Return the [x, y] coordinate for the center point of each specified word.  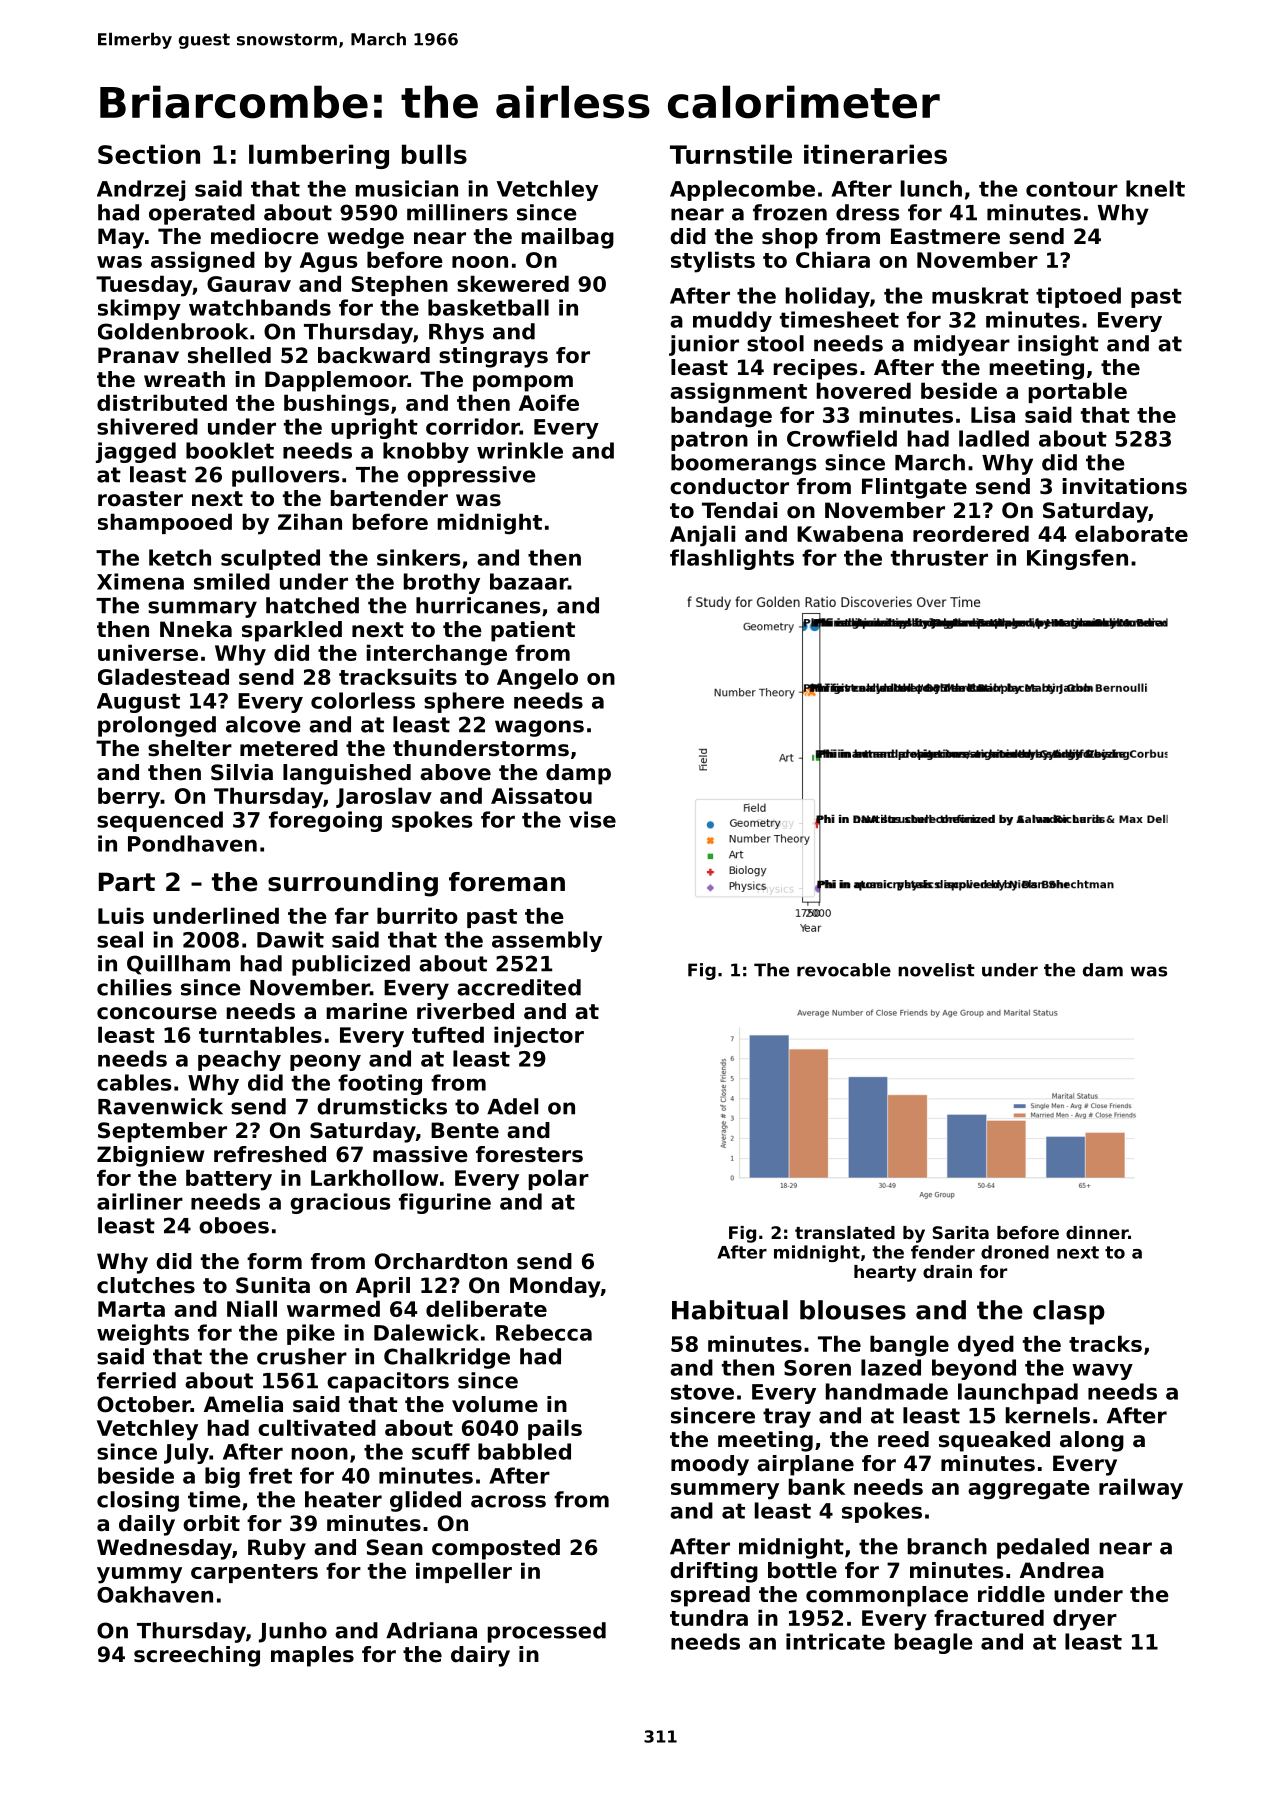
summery [725, 1491]
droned [1015, 1252]
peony [325, 1062]
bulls [434, 154]
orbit [211, 1523]
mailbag [567, 238]
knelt [1155, 188]
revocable [844, 970]
